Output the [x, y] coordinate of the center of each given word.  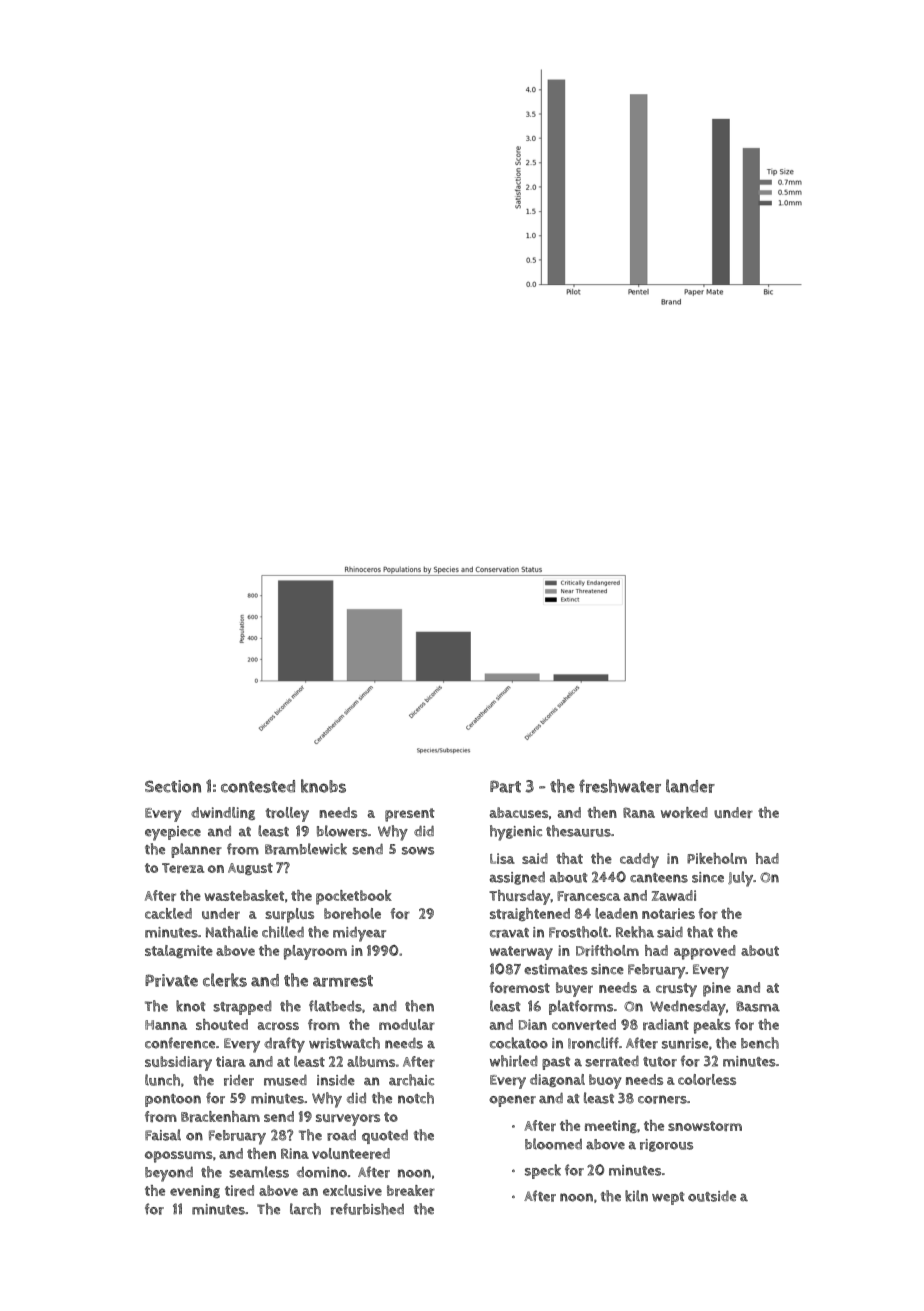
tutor [660, 1062]
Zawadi [674, 895]
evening [195, 1191]
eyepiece [173, 833]
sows [418, 851]
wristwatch [344, 1043]
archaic [411, 1080]
